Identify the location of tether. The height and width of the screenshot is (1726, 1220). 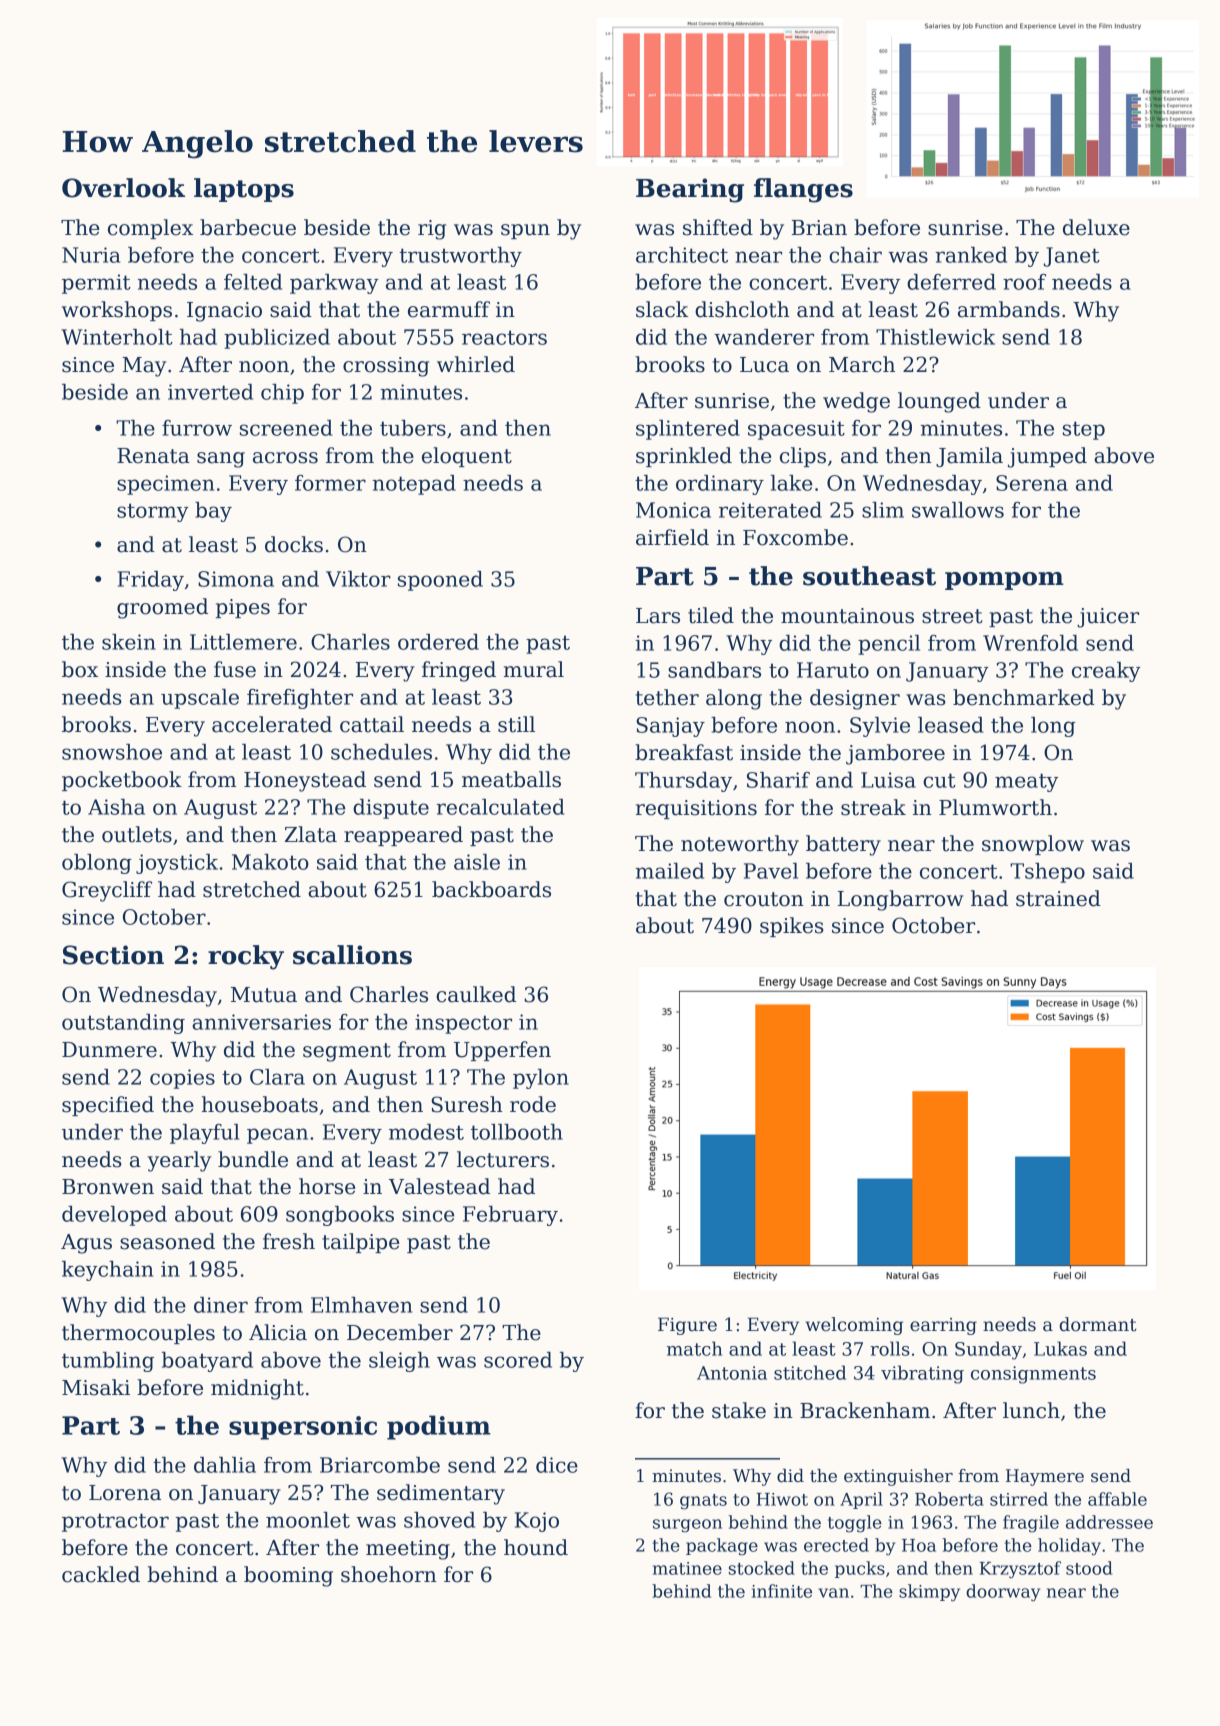
(667, 697).
